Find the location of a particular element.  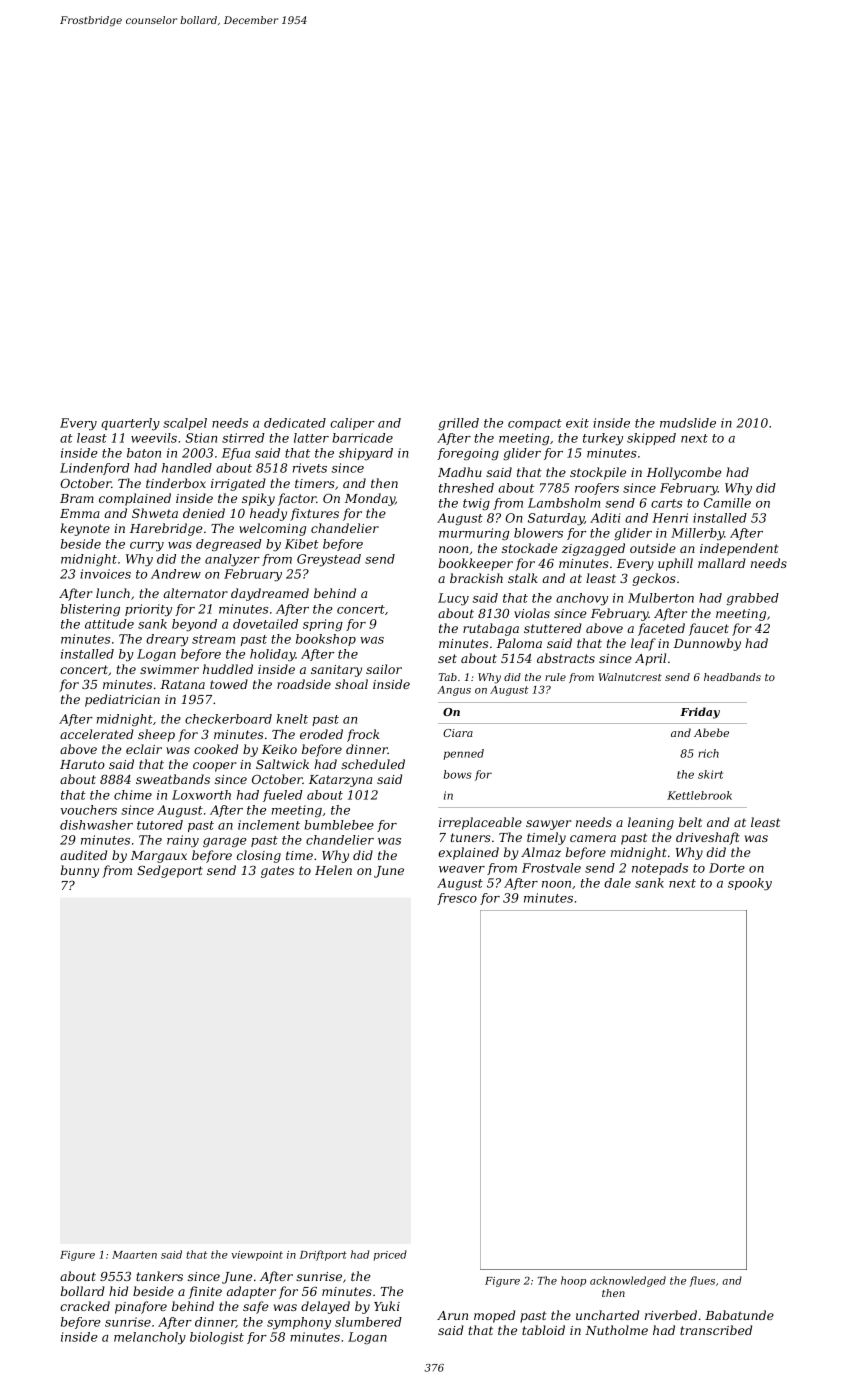

Sedgeport is located at coordinates (170, 871).
